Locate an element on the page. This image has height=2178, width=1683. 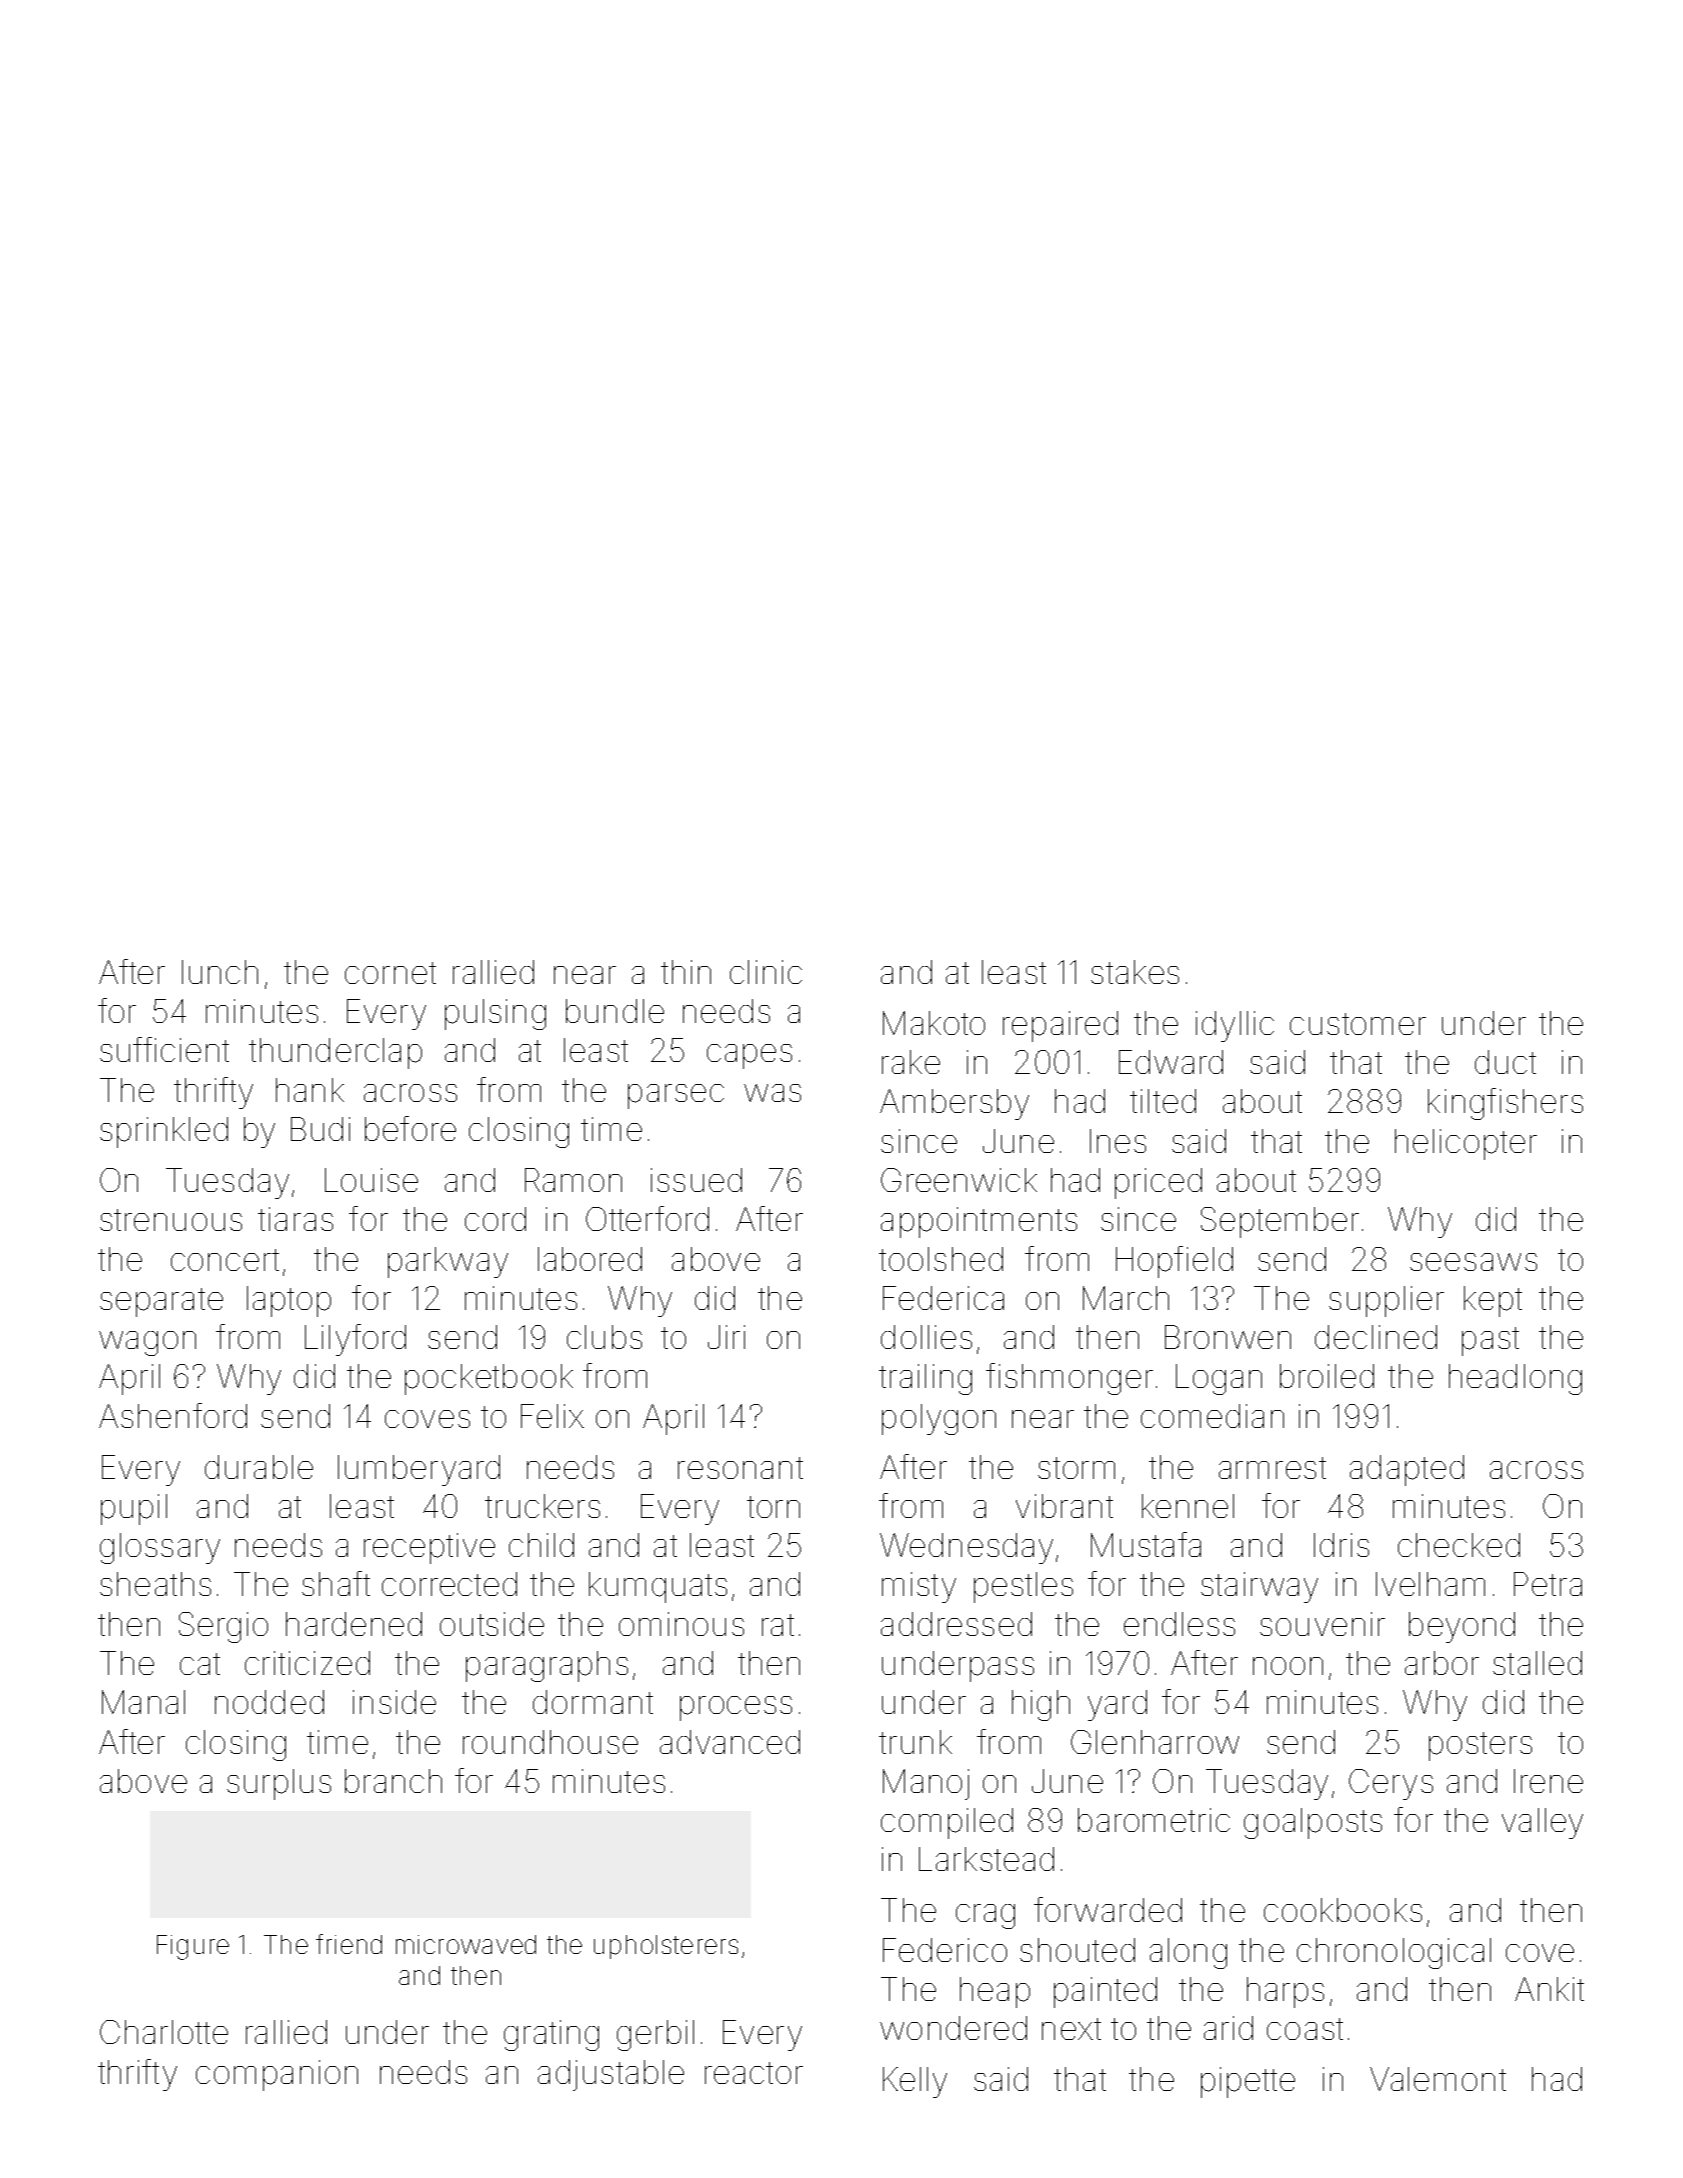
companion is located at coordinates (277, 2075).
